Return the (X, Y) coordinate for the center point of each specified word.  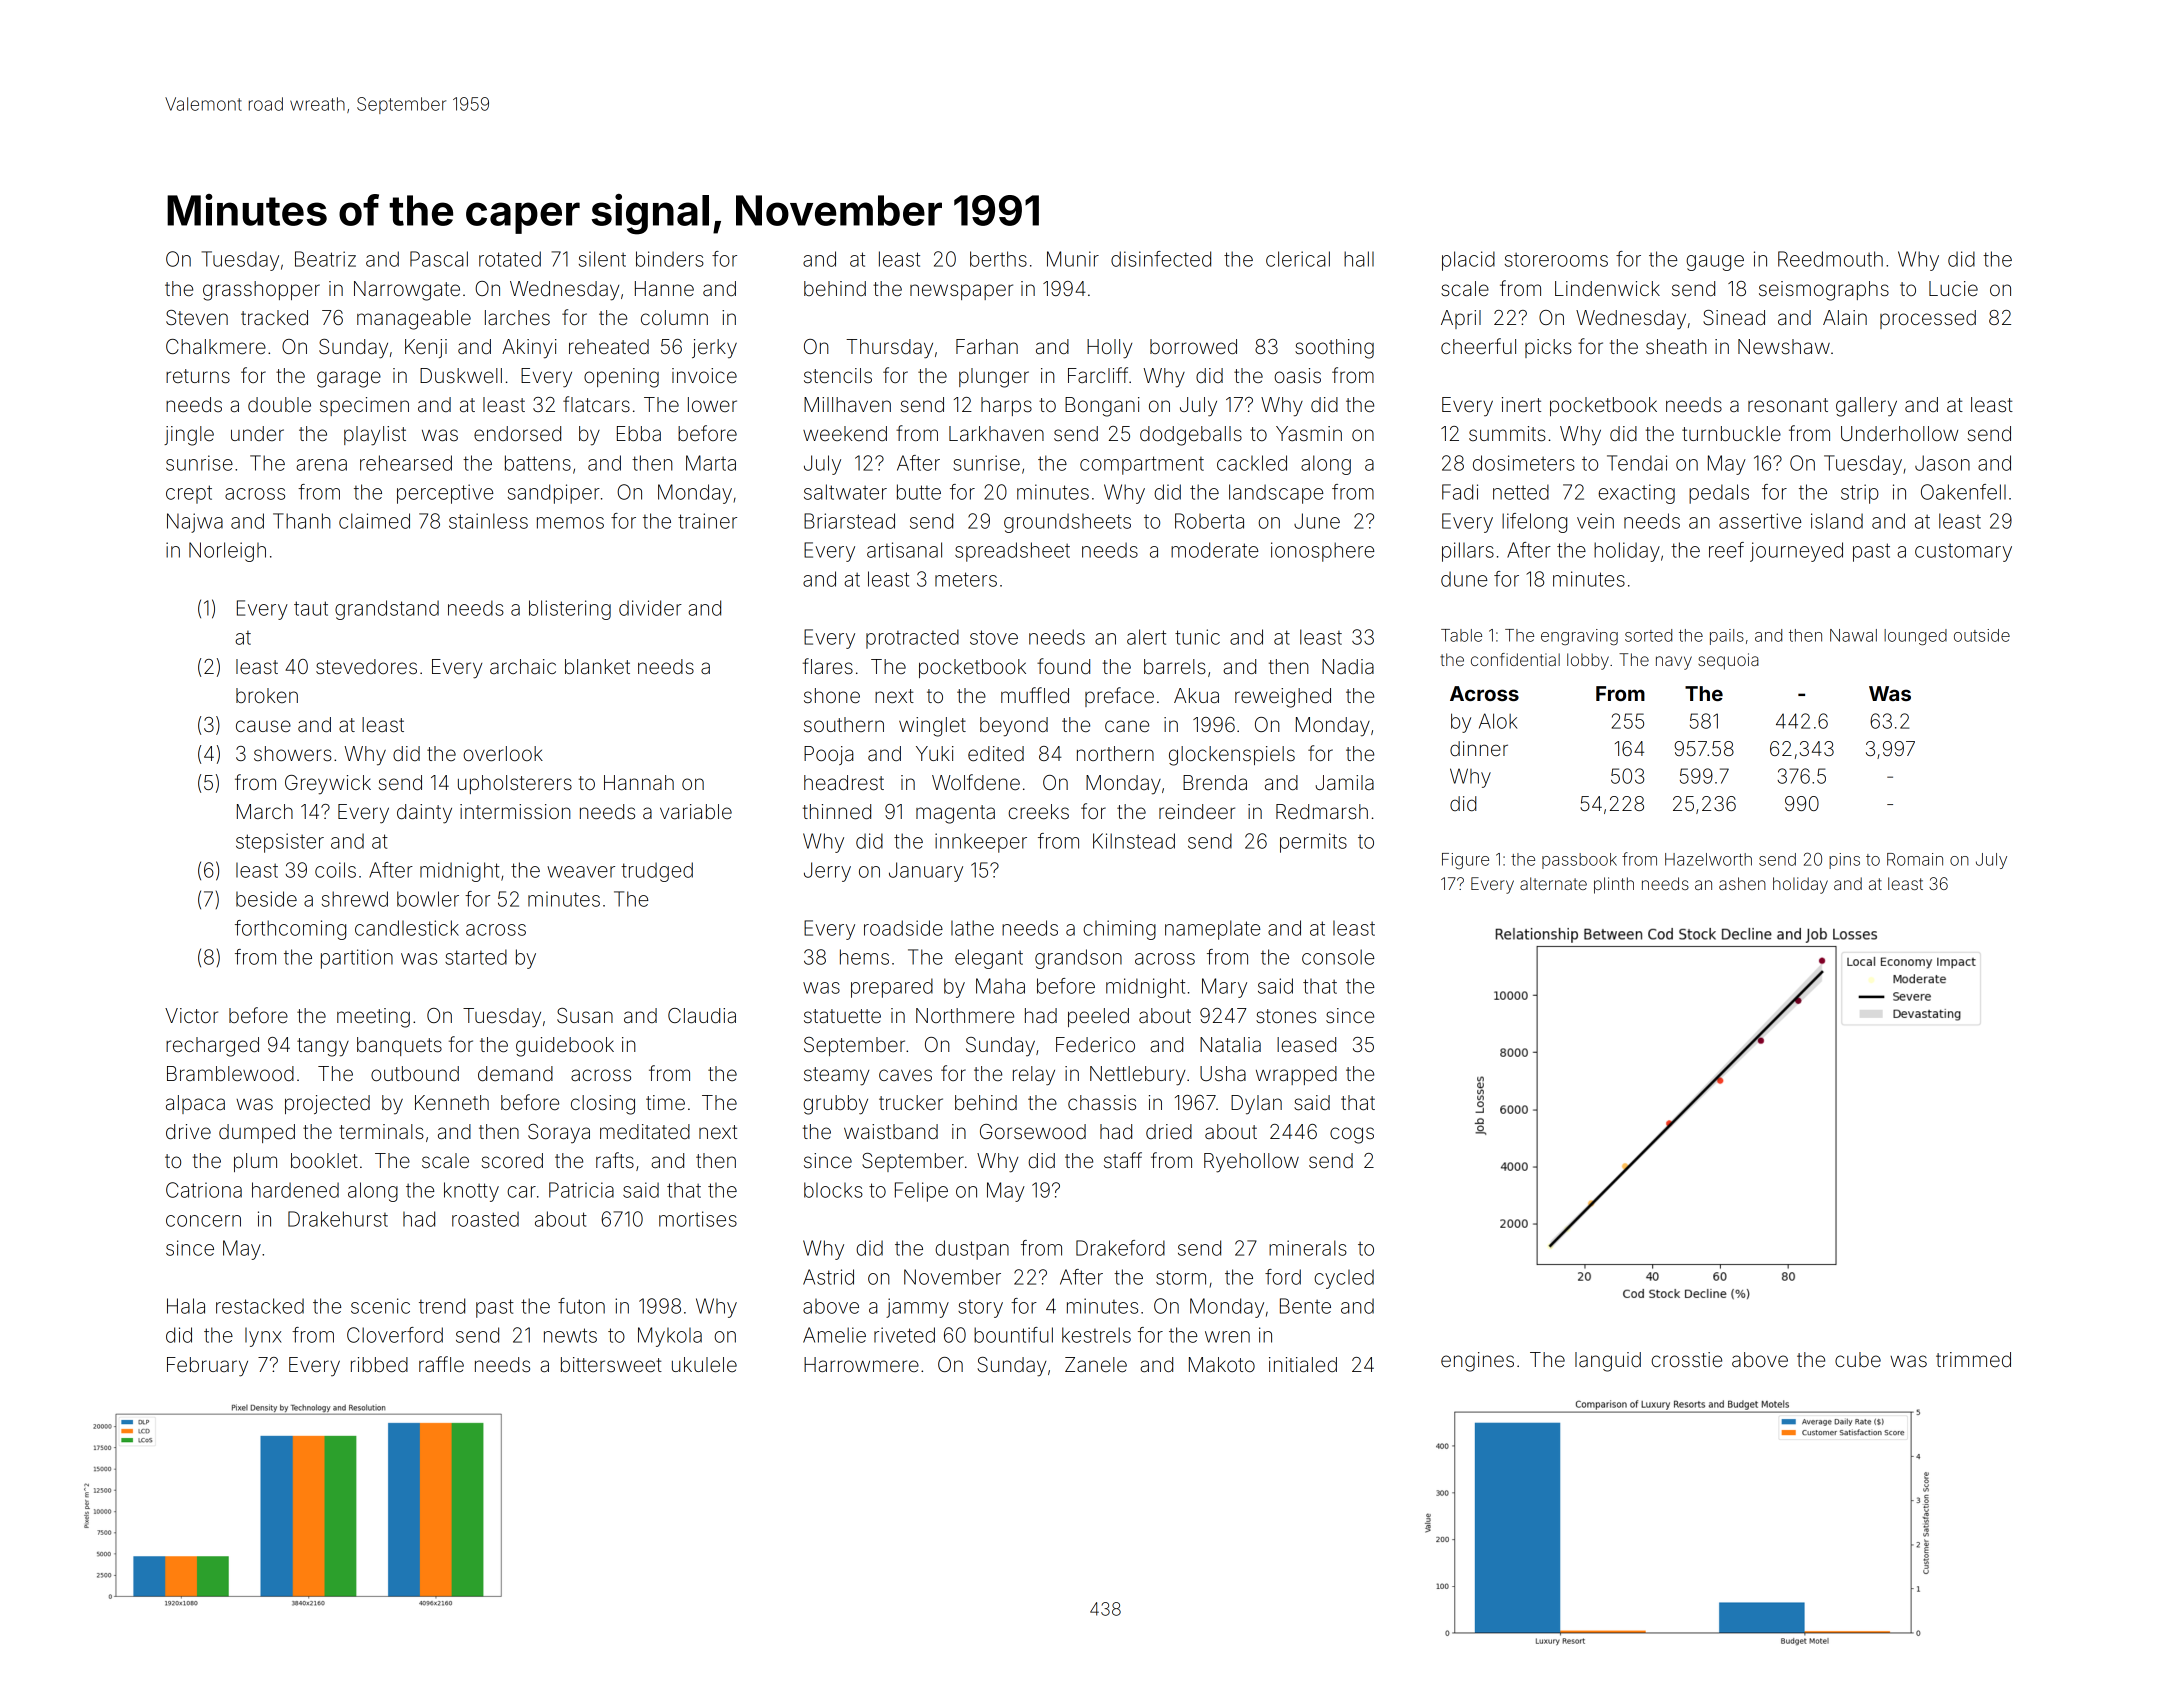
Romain (1915, 859)
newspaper (961, 292)
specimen (364, 406)
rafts (615, 1160)
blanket (597, 666)
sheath (1676, 346)
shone (832, 695)
